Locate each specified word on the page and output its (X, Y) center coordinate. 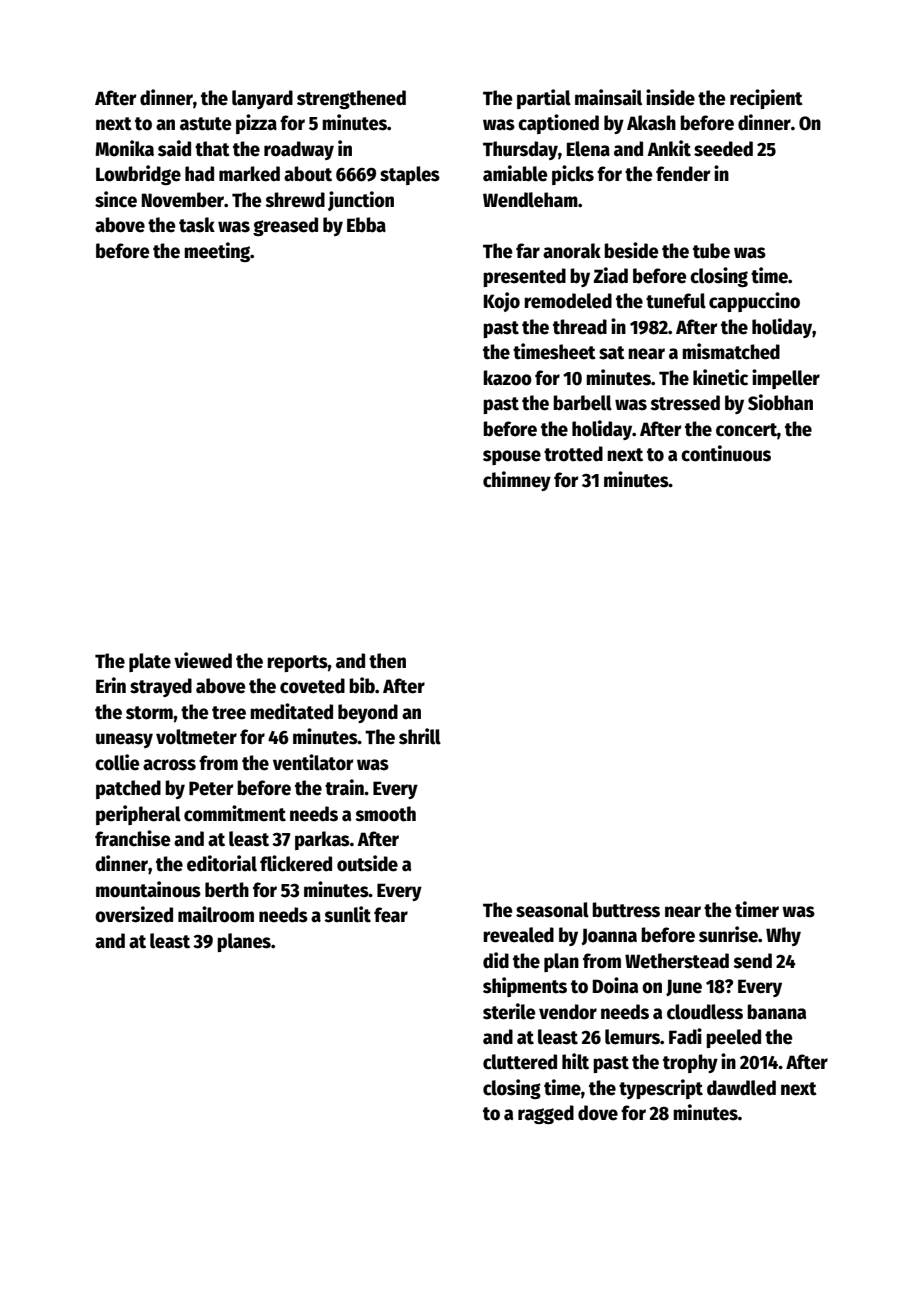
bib (362, 685)
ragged (546, 1114)
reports (297, 663)
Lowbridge (138, 175)
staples (410, 175)
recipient (766, 99)
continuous (726, 453)
